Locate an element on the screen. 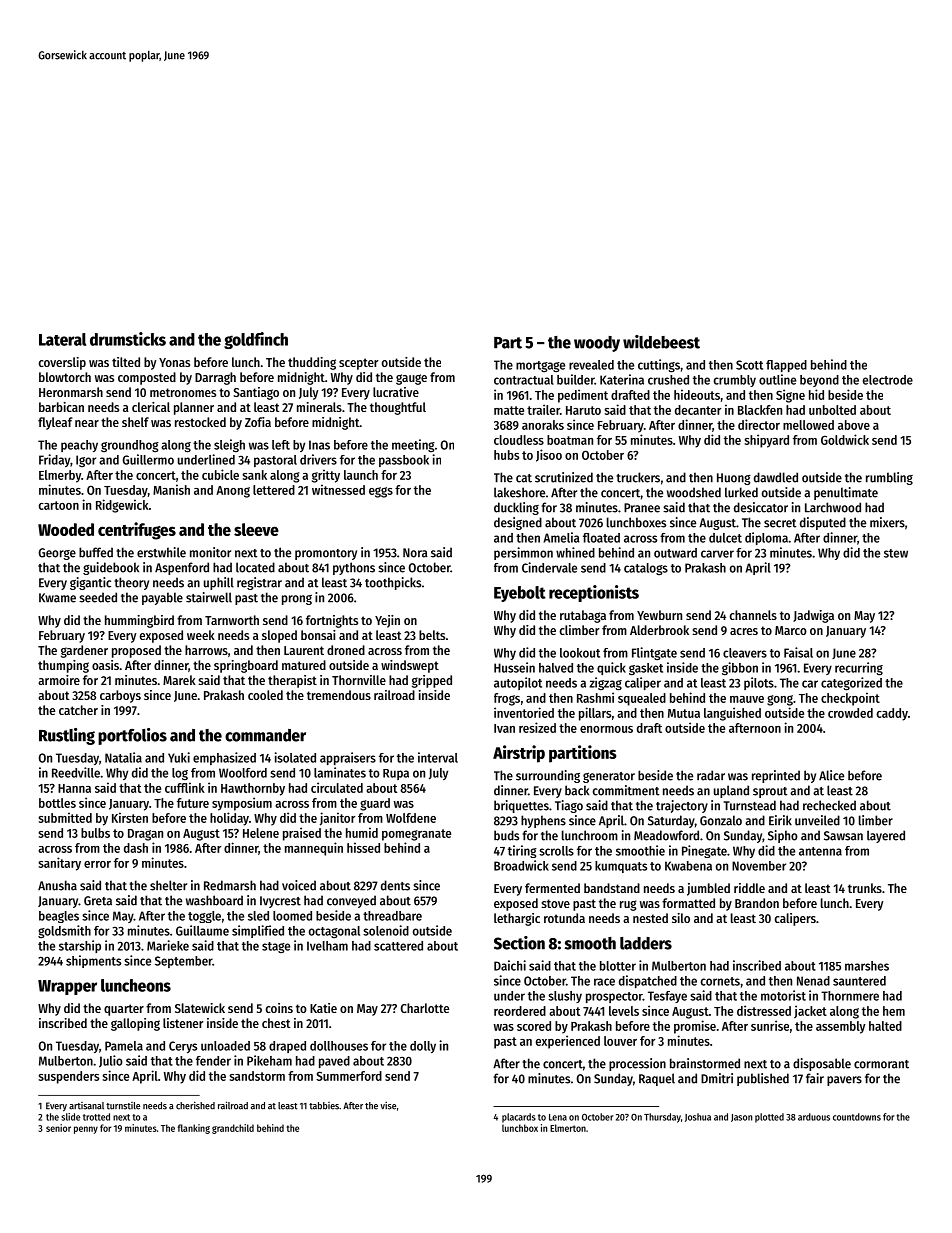  placards is located at coordinates (519, 1118).
